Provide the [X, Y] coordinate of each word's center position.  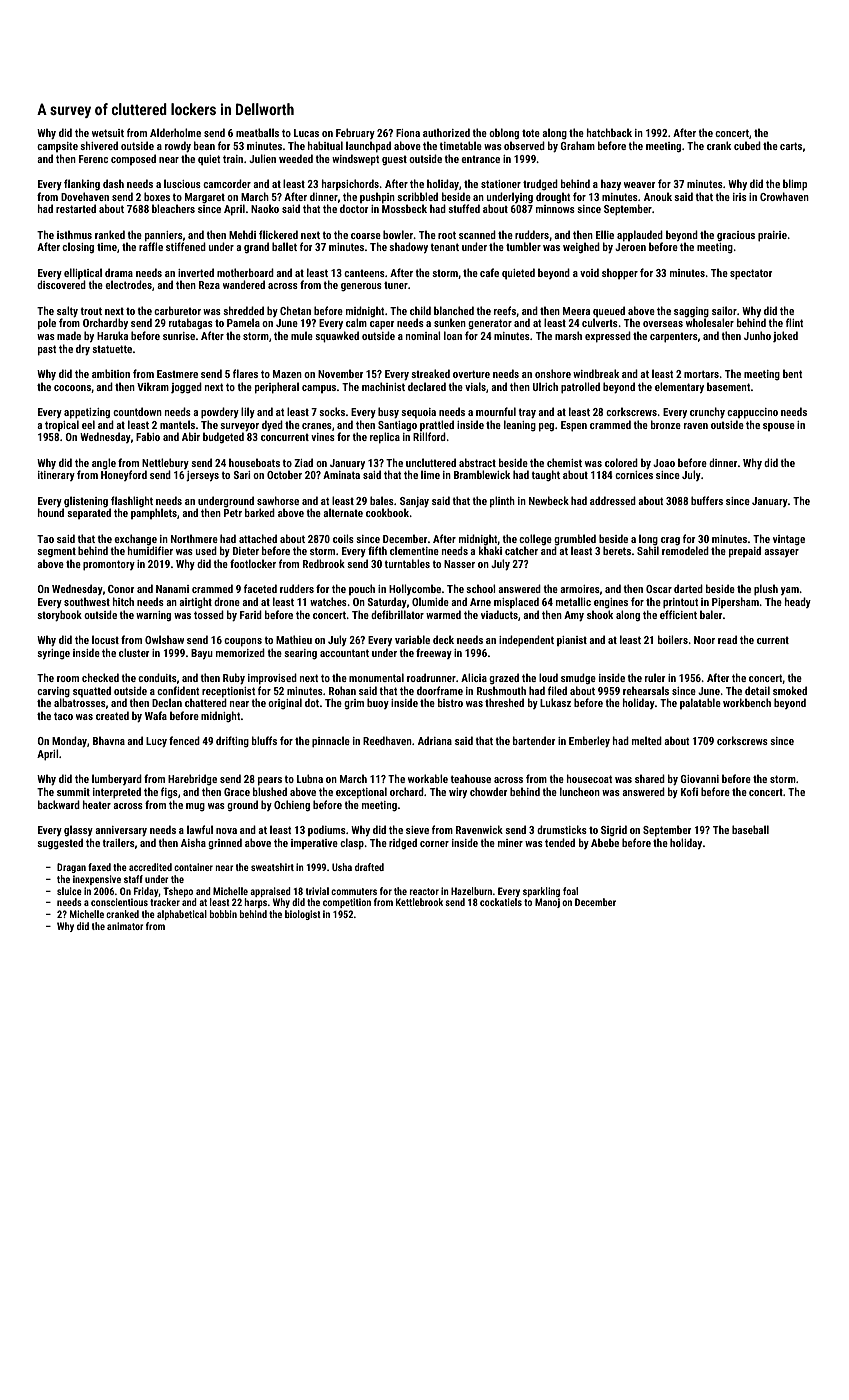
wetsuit [108, 133]
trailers [118, 842]
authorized [446, 132]
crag [670, 541]
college [535, 539]
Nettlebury [165, 463]
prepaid [745, 552]
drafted [369, 867]
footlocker [253, 563]
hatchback [609, 132]
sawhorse [278, 500]
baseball [750, 829]
